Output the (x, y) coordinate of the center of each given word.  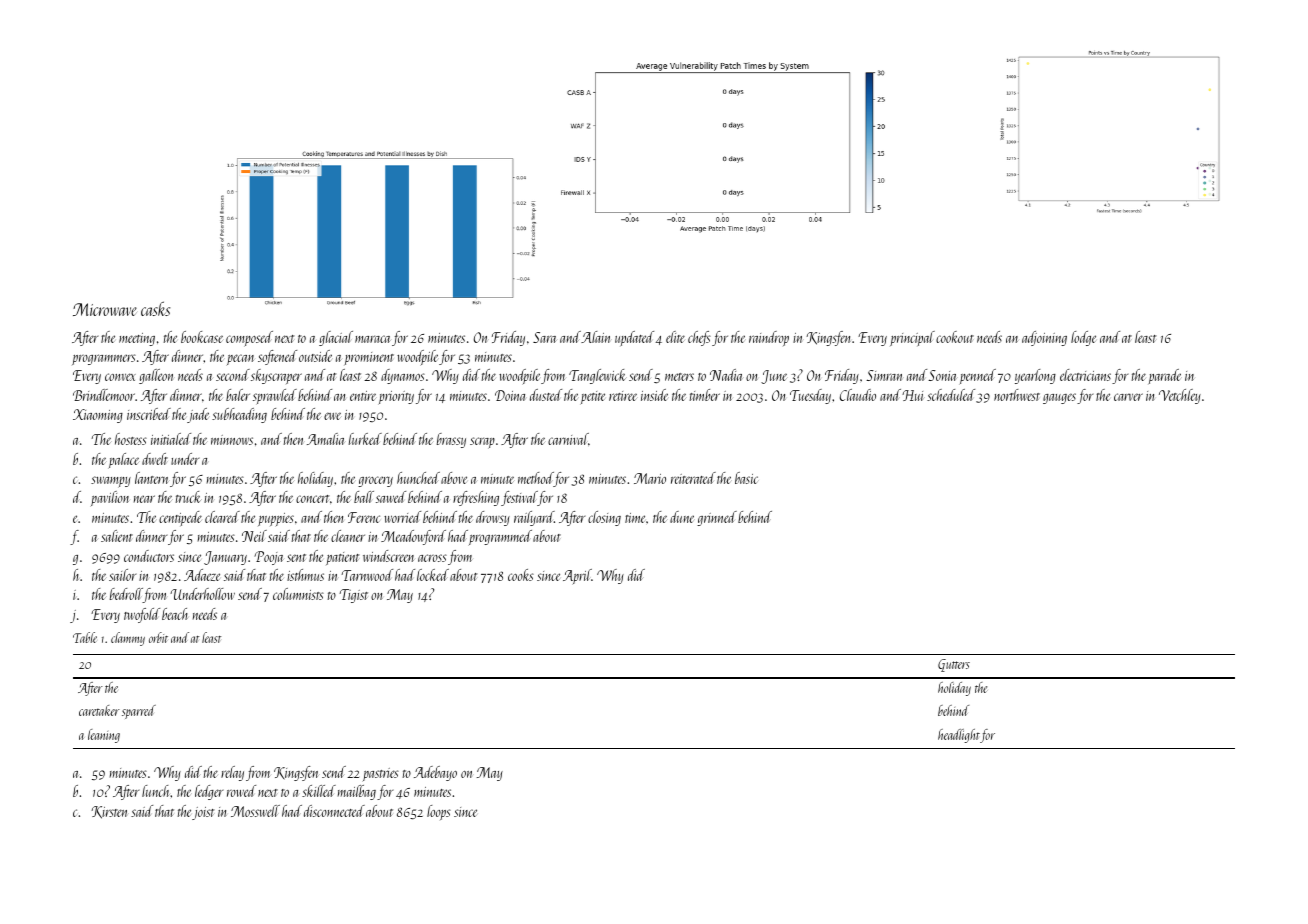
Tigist (353, 596)
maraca (373, 339)
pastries (380, 775)
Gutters (954, 665)
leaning (104, 736)
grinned (717, 518)
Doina (510, 395)
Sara (545, 337)
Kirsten (109, 812)
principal (912, 338)
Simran (884, 375)
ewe (332, 416)
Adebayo (435, 773)
